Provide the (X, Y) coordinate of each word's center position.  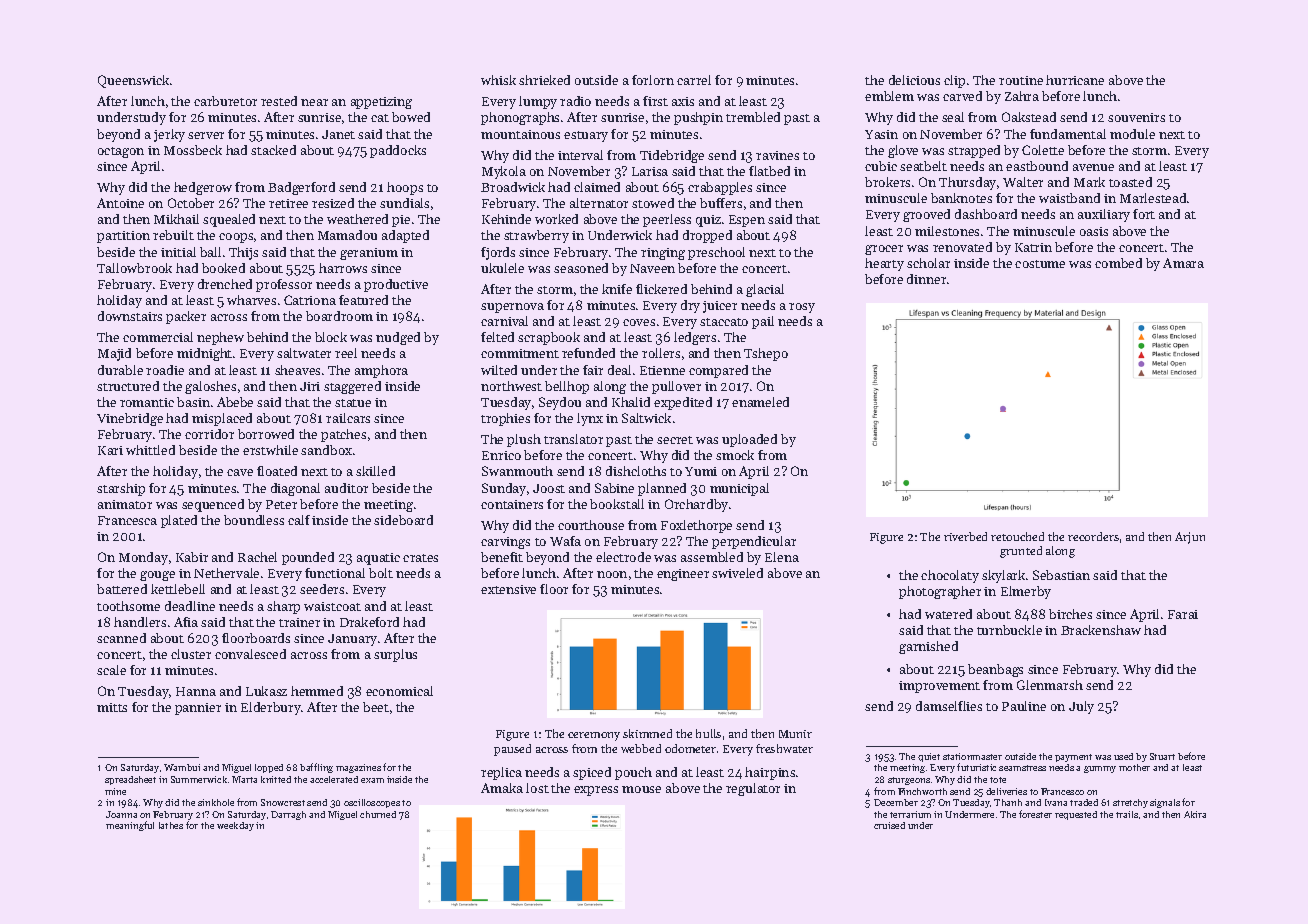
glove (903, 151)
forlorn (653, 80)
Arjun (1190, 538)
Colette (1043, 150)
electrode (623, 557)
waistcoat (332, 606)
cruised (889, 825)
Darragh (288, 815)
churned (378, 814)
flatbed (769, 171)
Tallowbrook (134, 268)
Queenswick (133, 81)
